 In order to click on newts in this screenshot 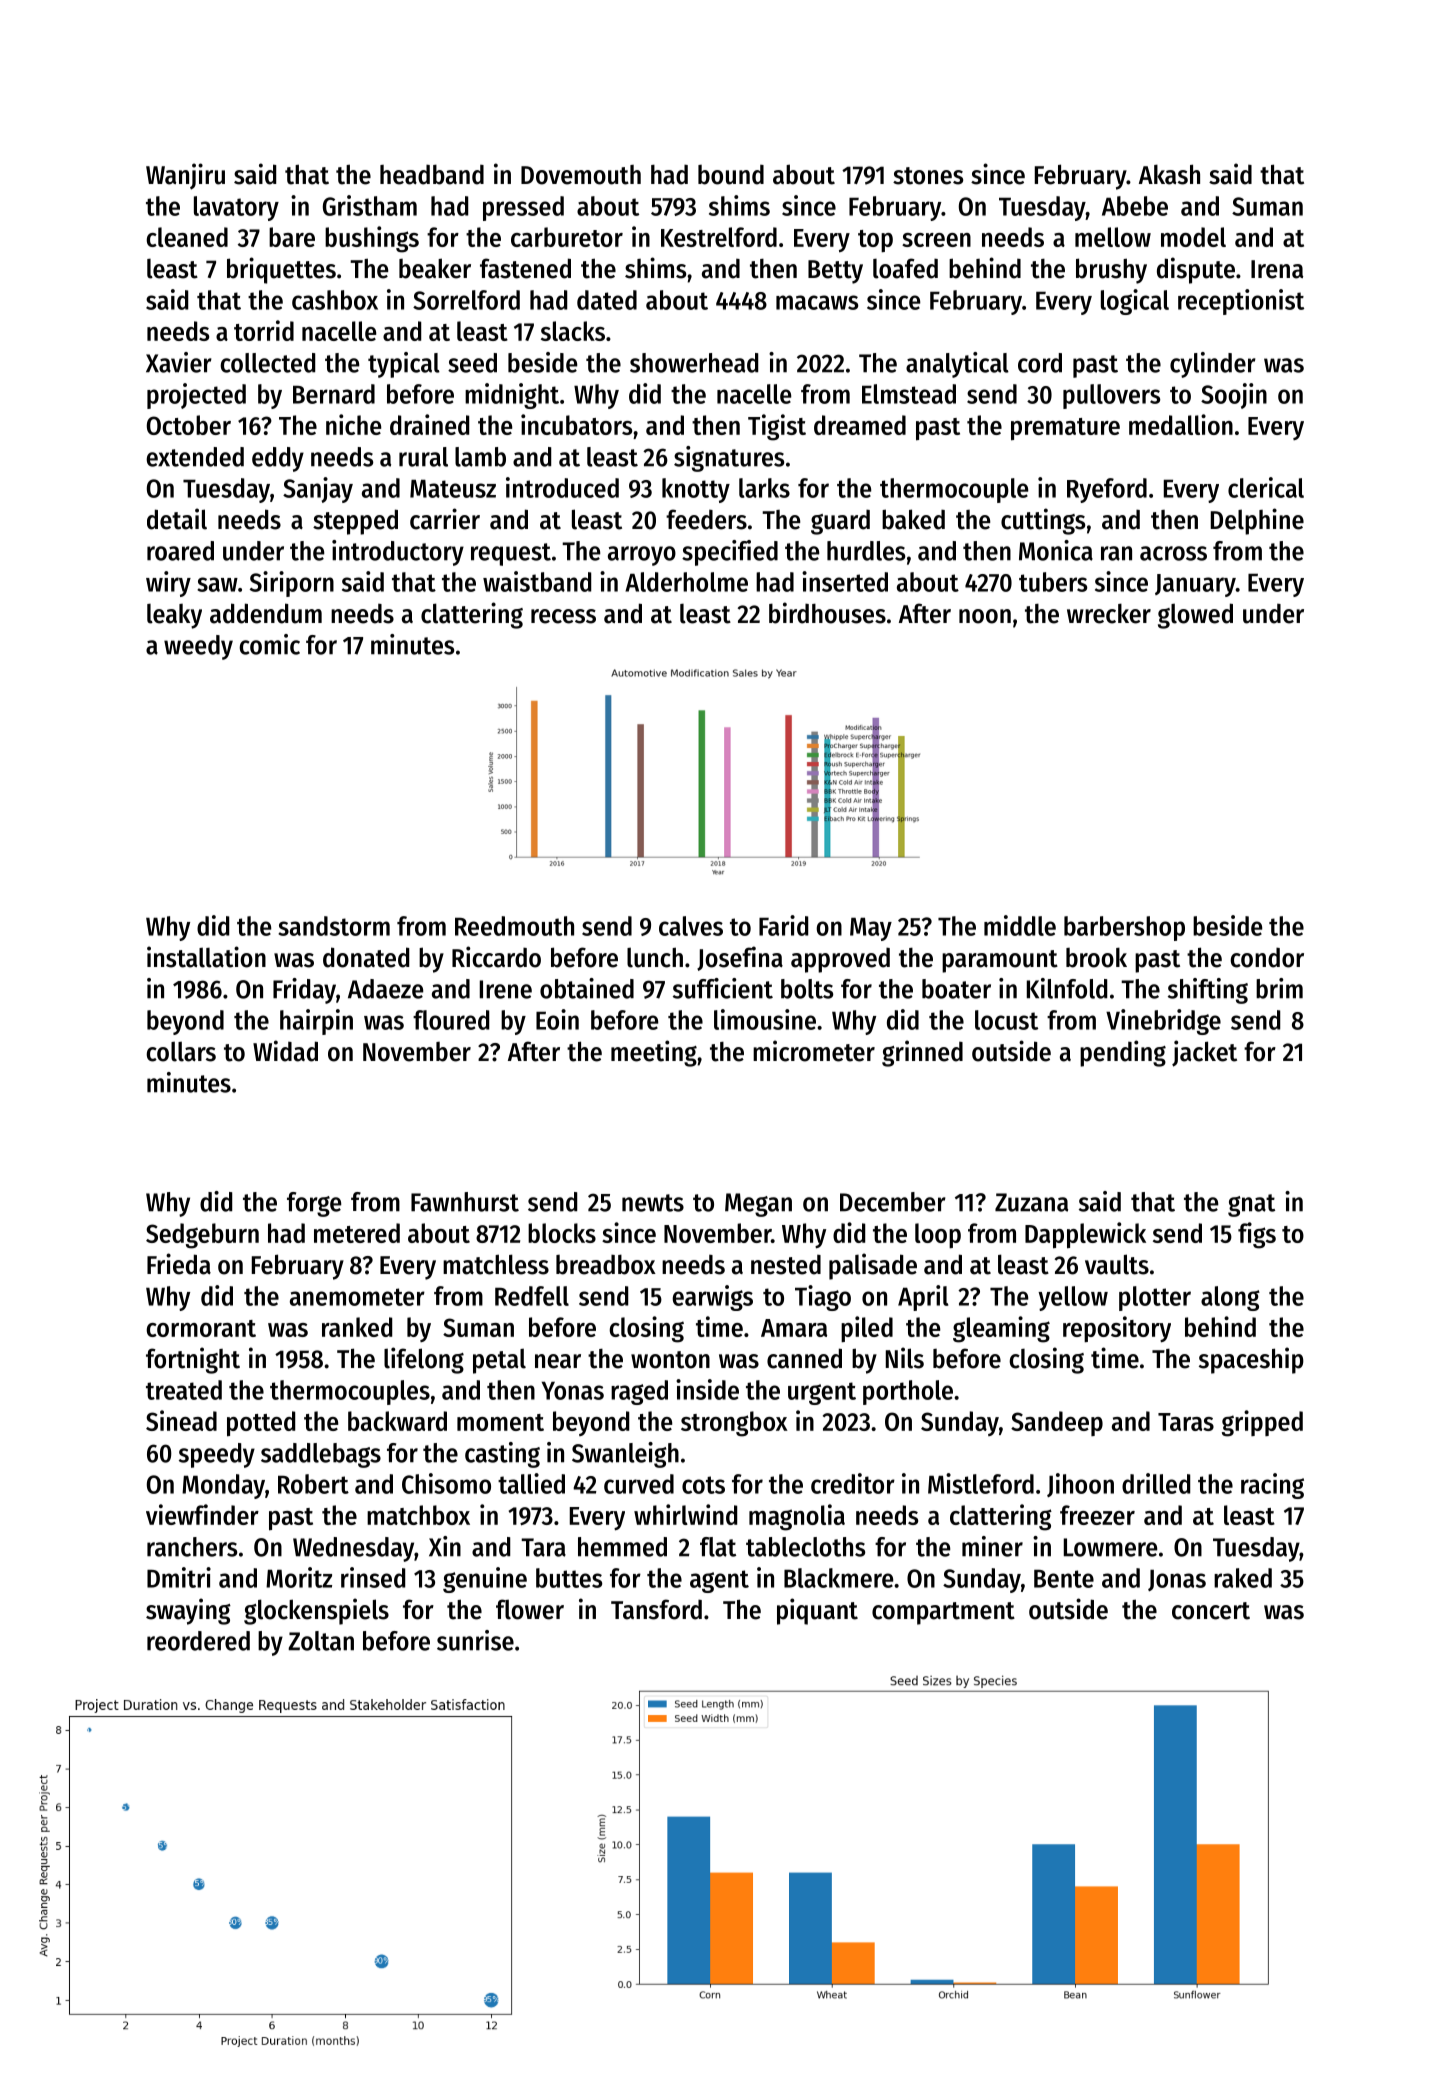, I will do `click(653, 1203)`.
